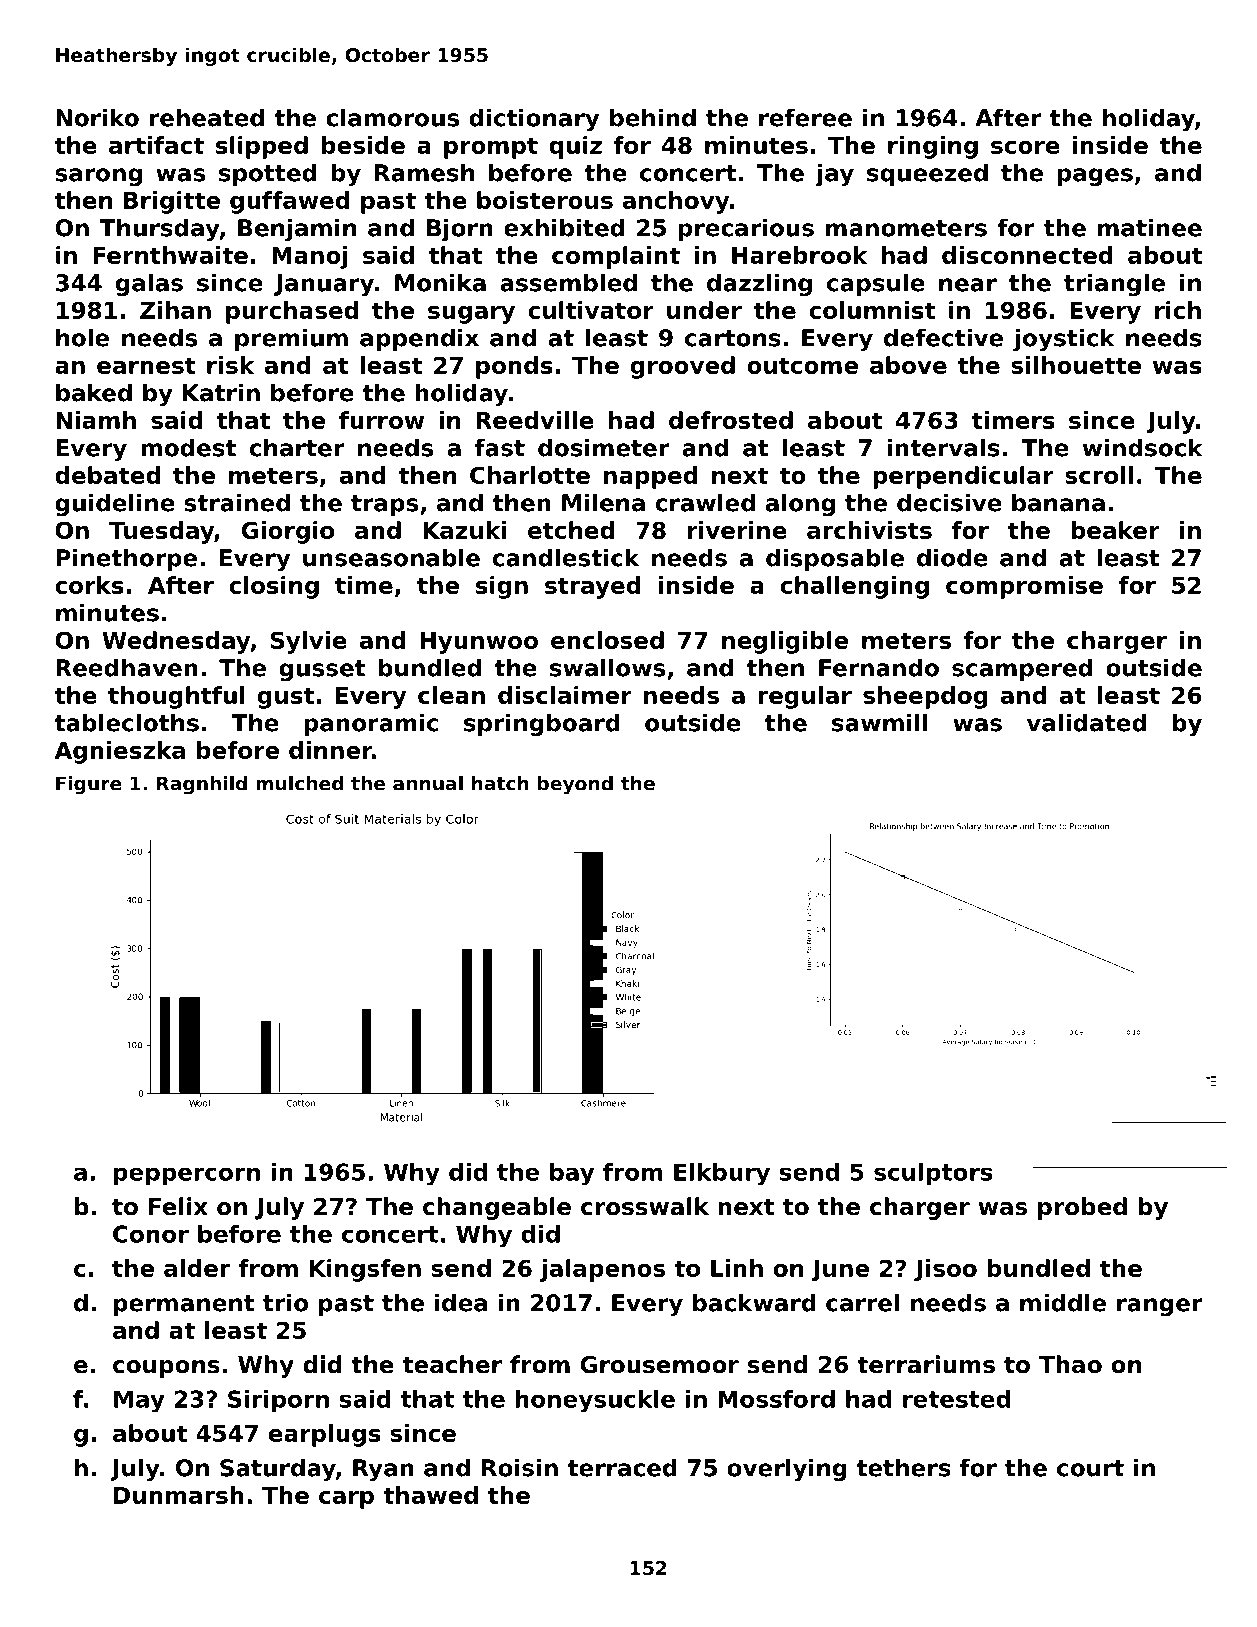  What do you see at coordinates (1076, 365) in the document?
I see `silhouette` at bounding box center [1076, 365].
